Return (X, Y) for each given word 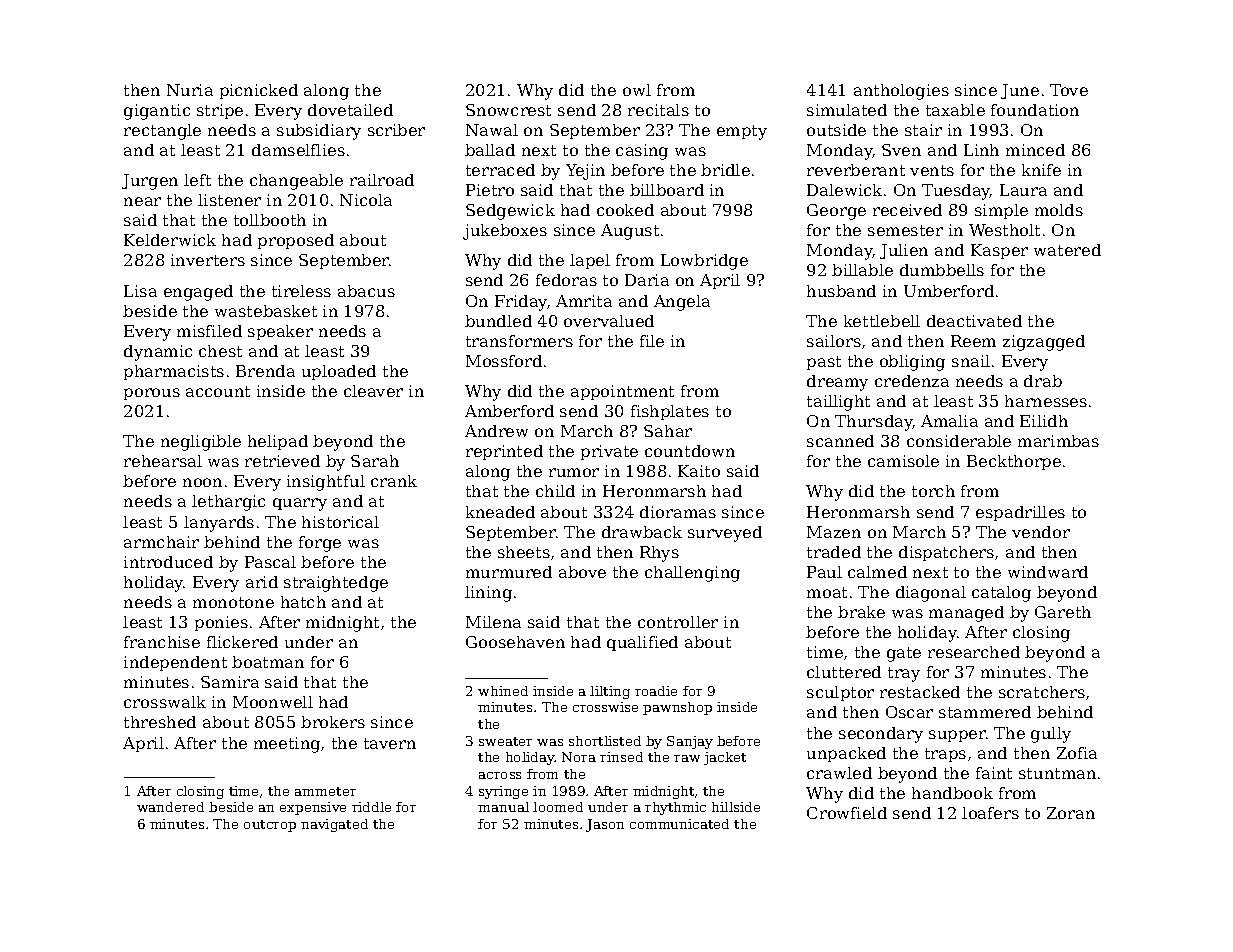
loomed (558, 807)
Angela (682, 303)
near (142, 201)
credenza (912, 381)
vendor (1041, 532)
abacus (366, 291)
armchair (161, 542)
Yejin (585, 172)
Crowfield (847, 813)
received (907, 210)
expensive (313, 808)
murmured (509, 572)
